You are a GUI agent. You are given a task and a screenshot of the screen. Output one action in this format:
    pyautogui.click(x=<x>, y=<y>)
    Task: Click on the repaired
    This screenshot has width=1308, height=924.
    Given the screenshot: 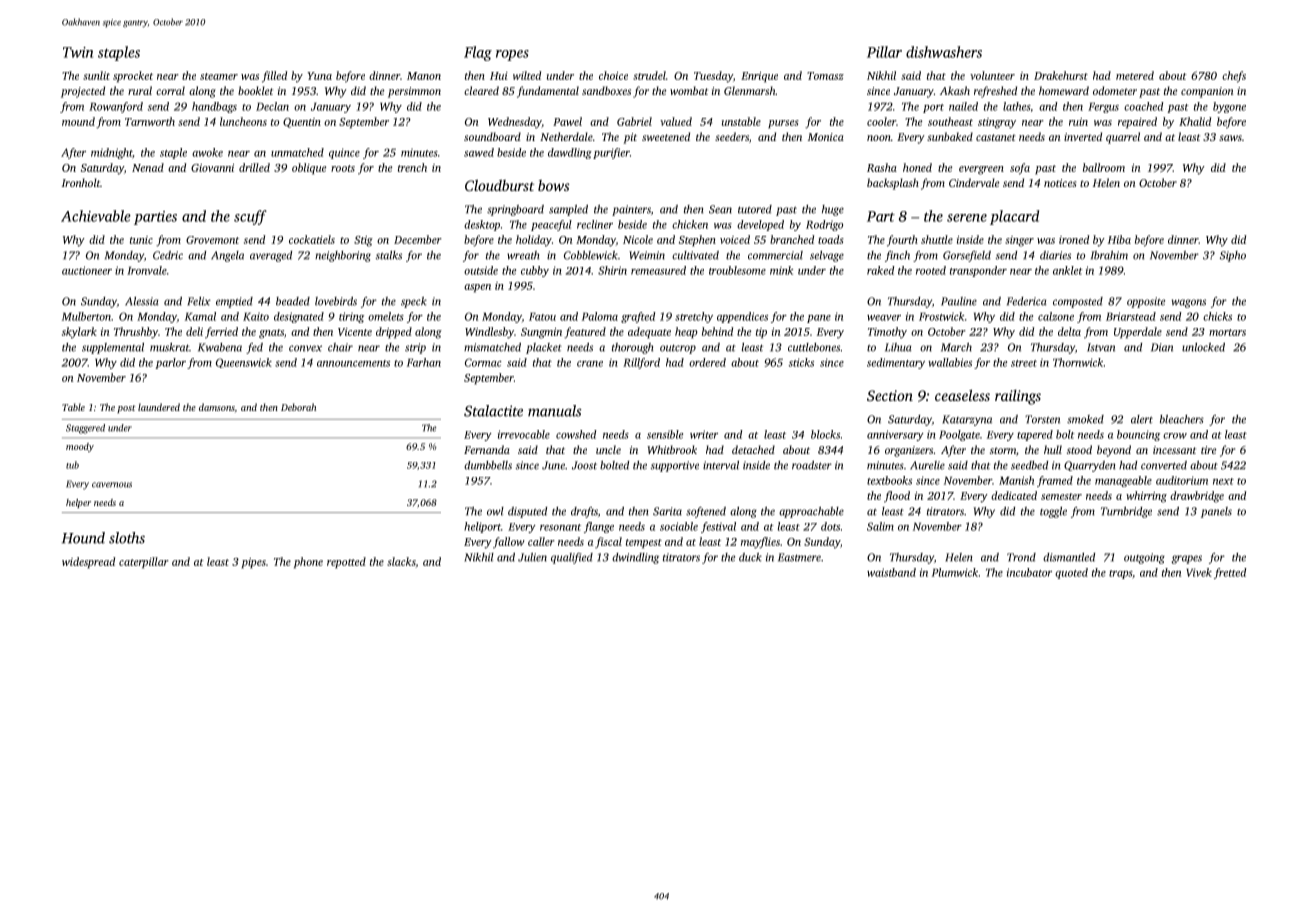 What is the action you would take?
    pyautogui.click(x=1137, y=123)
